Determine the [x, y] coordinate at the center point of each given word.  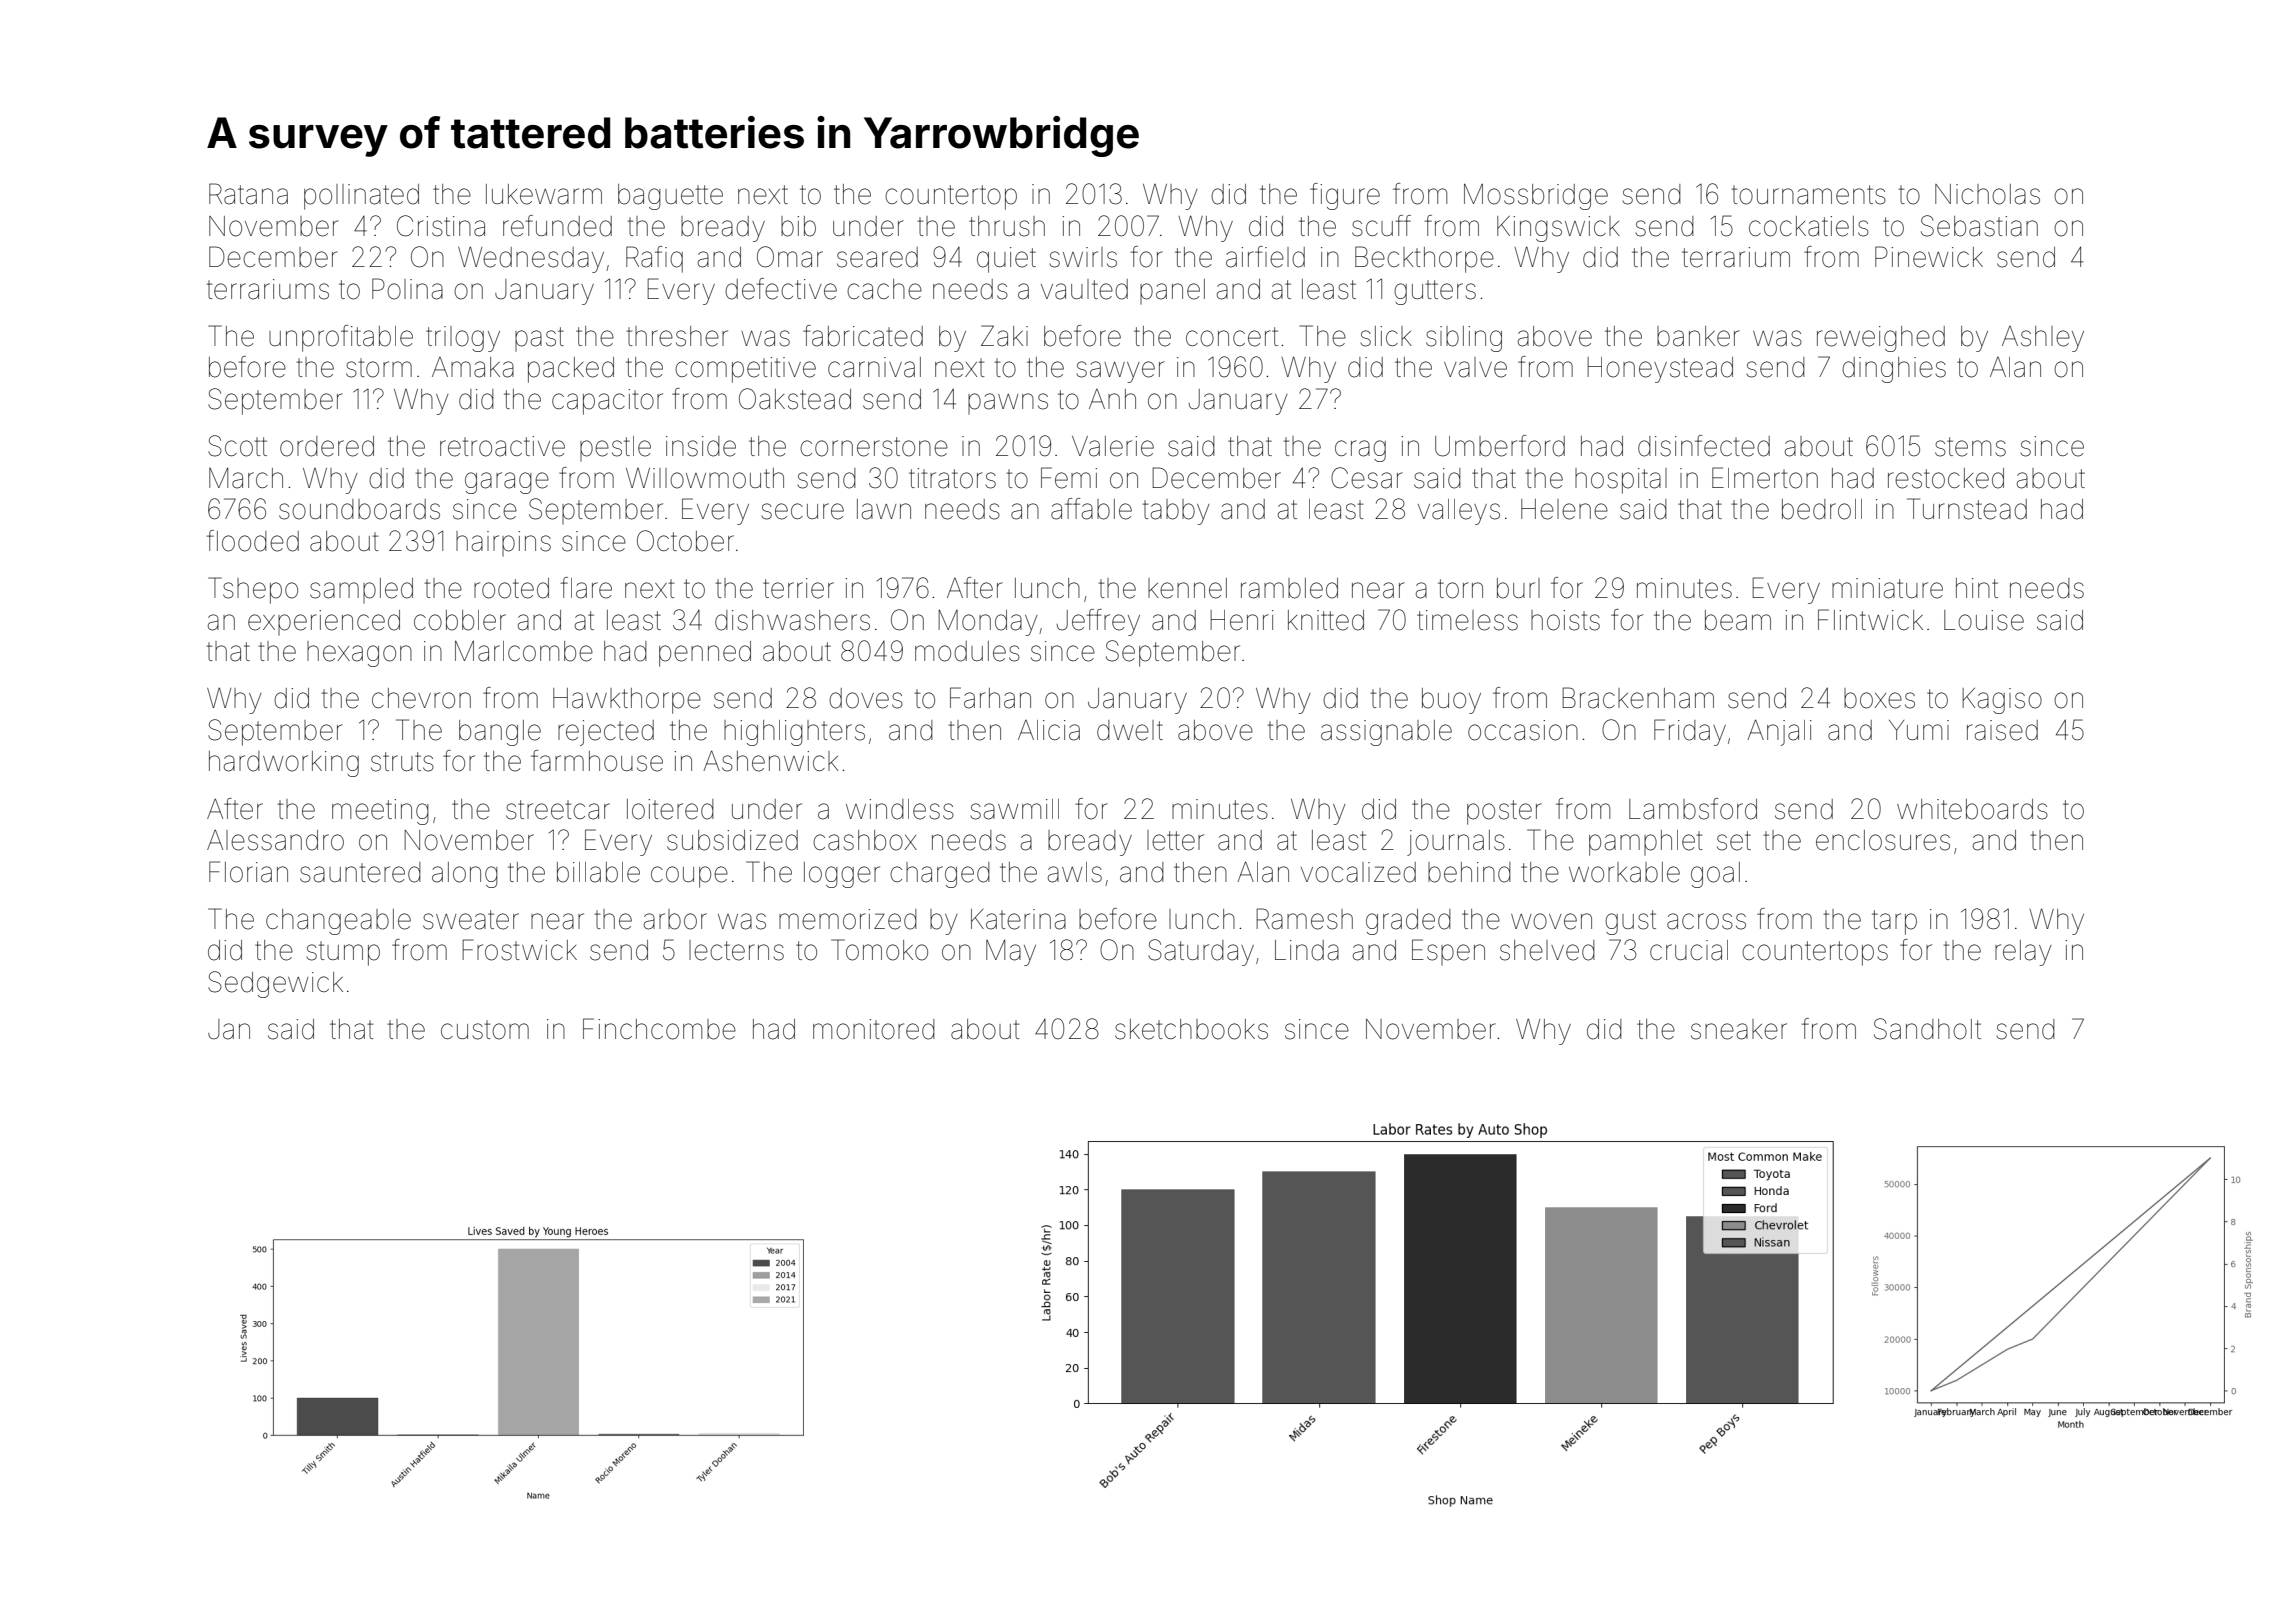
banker [1698, 336]
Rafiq [654, 259]
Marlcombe [524, 651]
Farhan [990, 698]
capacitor [607, 402]
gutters [1435, 292]
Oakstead [795, 399]
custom [485, 1030]
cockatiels [1809, 226]
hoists [1565, 620]
